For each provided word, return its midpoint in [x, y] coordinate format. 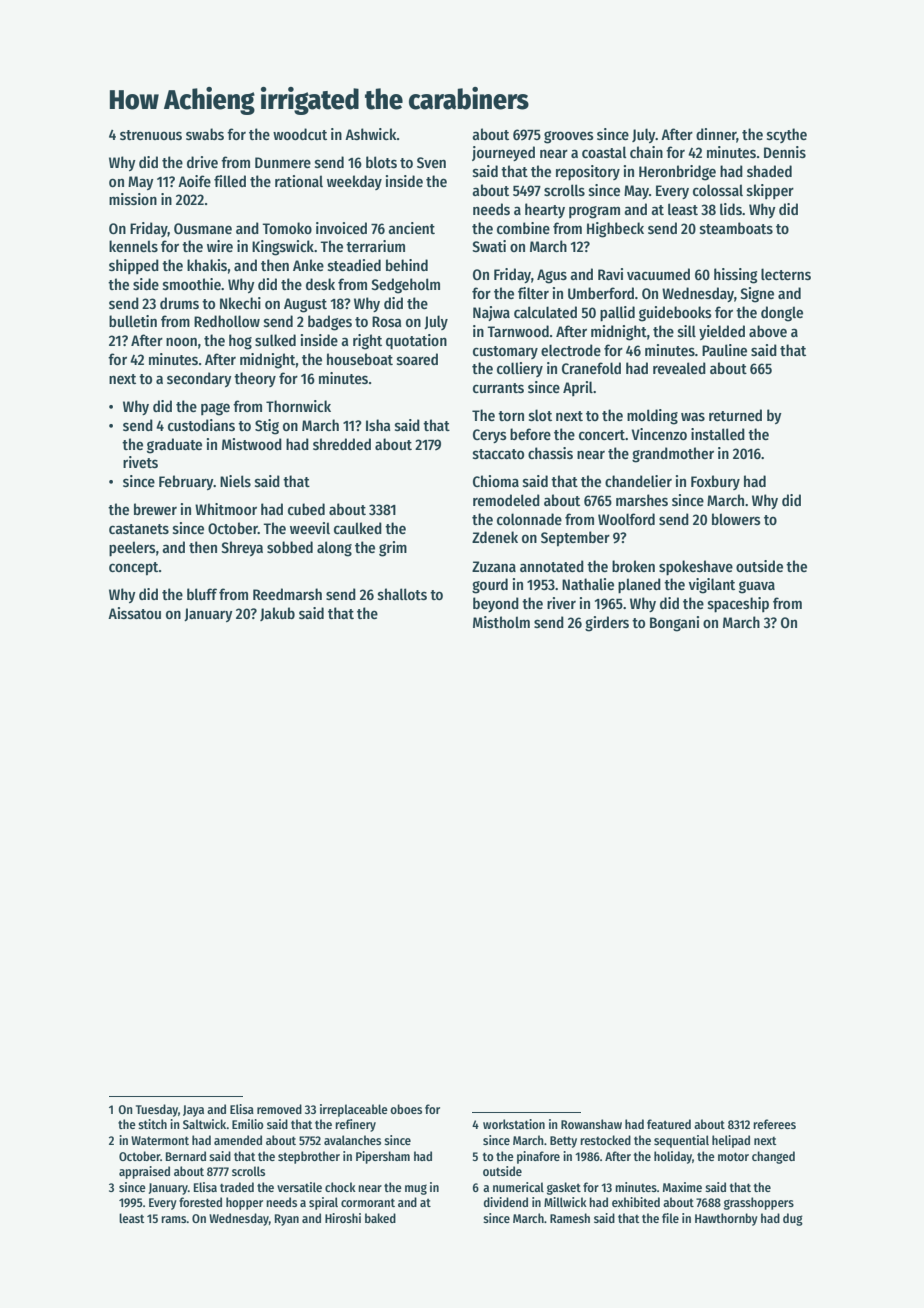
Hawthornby [726, 1219]
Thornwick [298, 406]
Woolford [626, 519]
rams [174, 1219]
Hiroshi [343, 1218]
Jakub [277, 614]
